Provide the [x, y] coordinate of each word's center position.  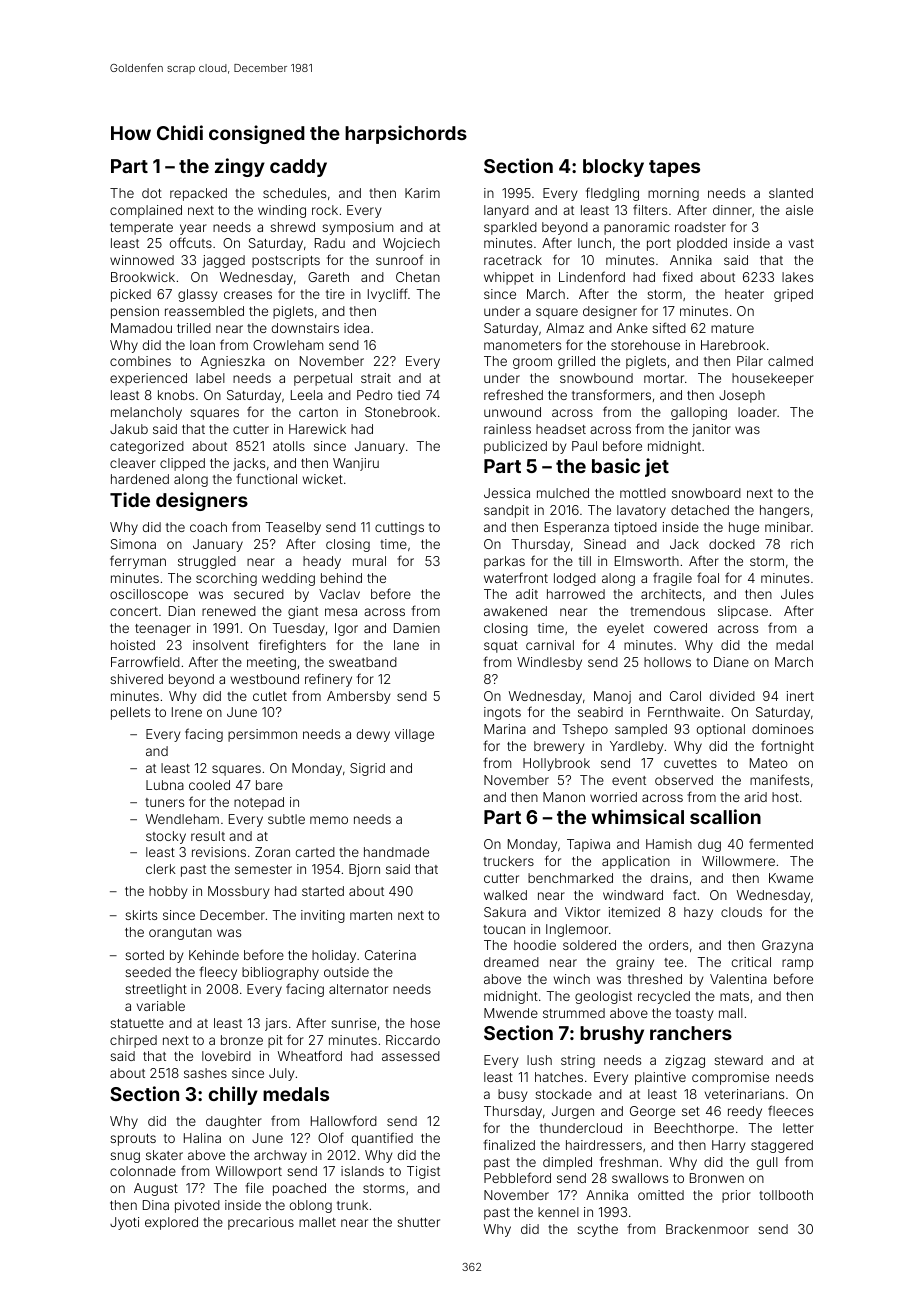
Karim [422, 193]
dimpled [567, 1163]
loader [757, 412]
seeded [148, 972]
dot [152, 193]
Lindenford [592, 276]
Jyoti [124, 1223]
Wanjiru [356, 464]
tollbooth [786, 1195]
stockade [563, 1094]
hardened [140, 479]
